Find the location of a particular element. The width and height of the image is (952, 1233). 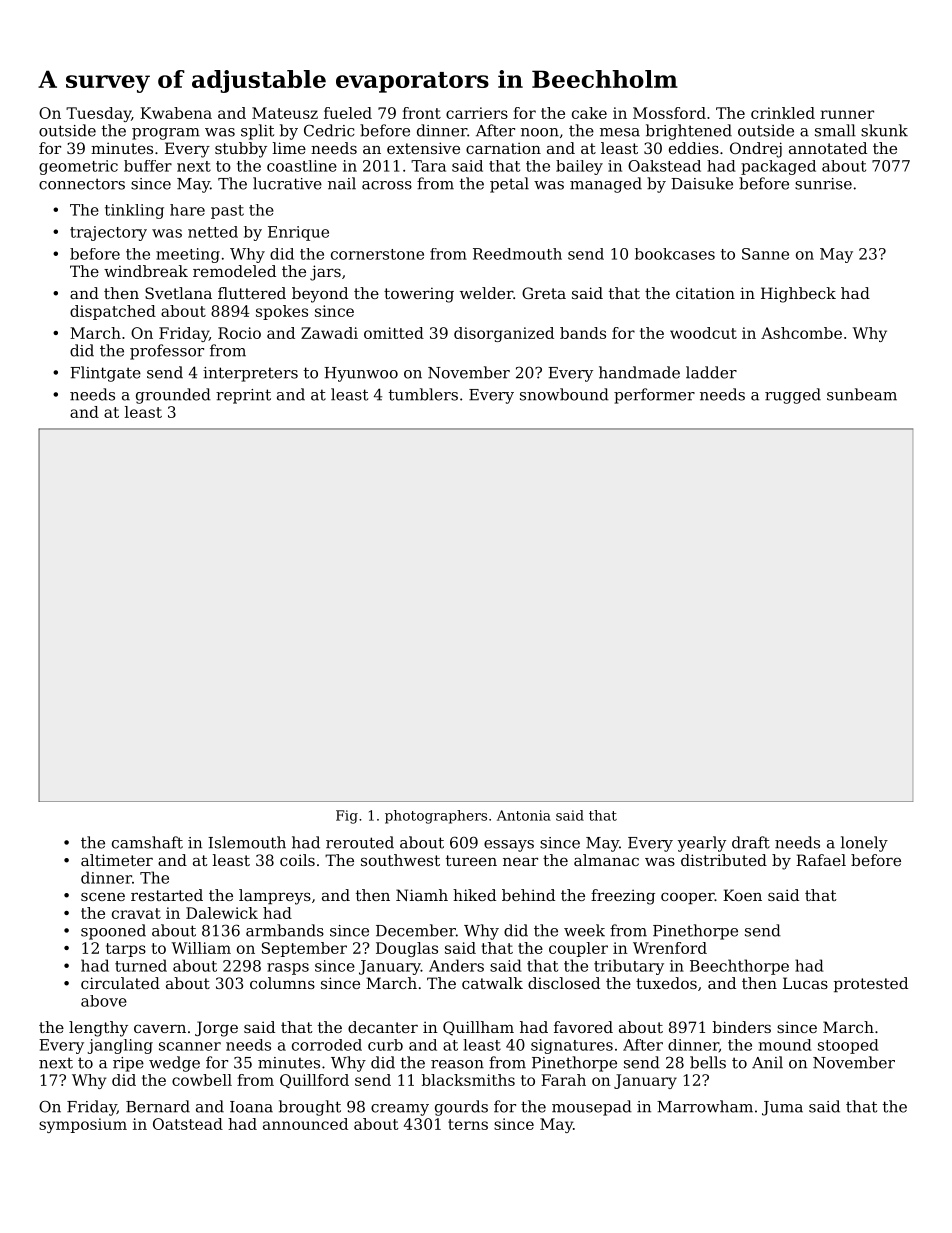

crinkled is located at coordinates (783, 113).
